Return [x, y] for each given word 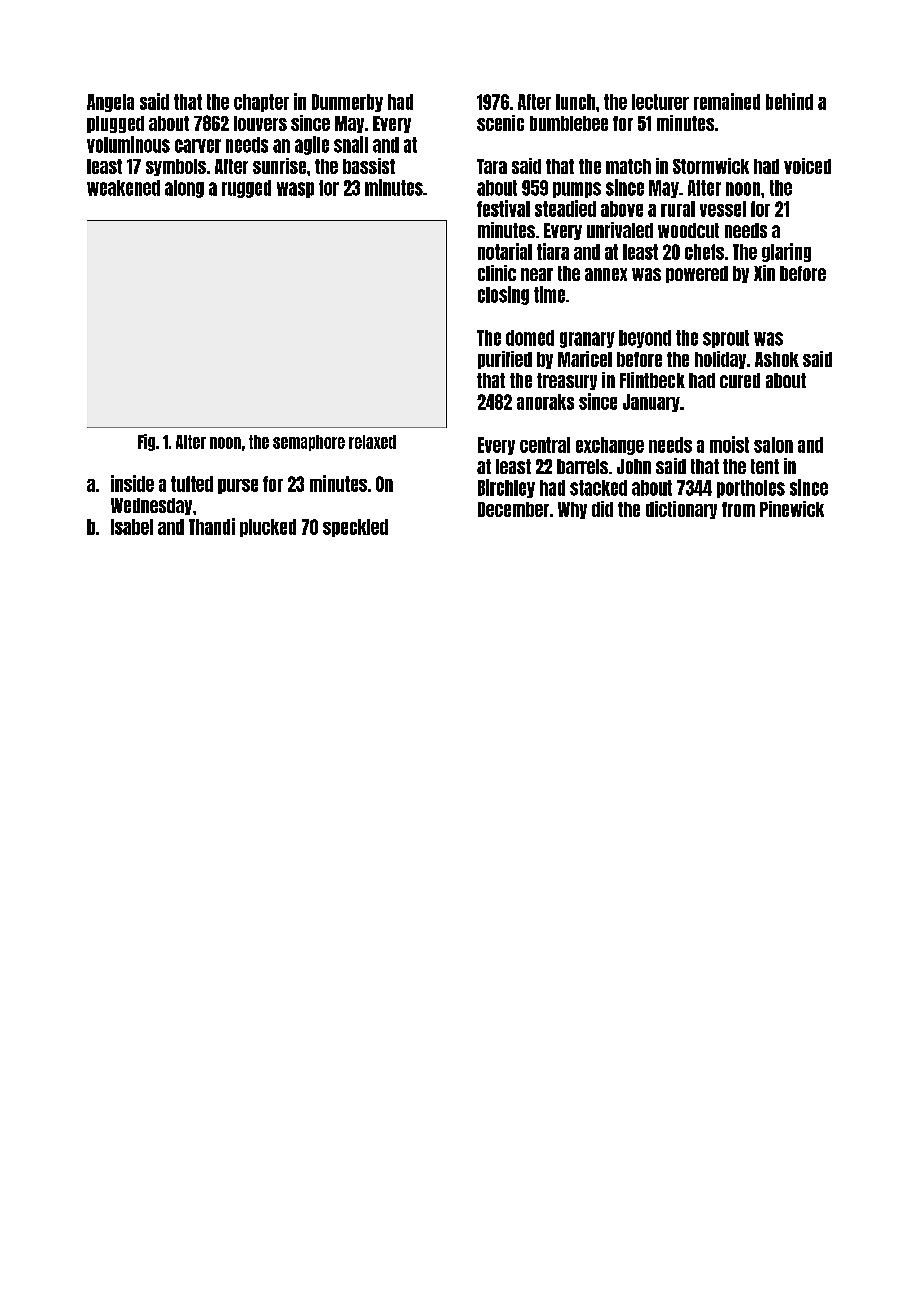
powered [697, 274]
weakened [123, 188]
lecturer [660, 102]
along [184, 189]
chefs [704, 252]
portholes [751, 489]
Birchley [506, 488]
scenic [500, 123]
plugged [115, 124]
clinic [497, 273]
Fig [146, 442]
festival [503, 208]
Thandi [212, 526]
